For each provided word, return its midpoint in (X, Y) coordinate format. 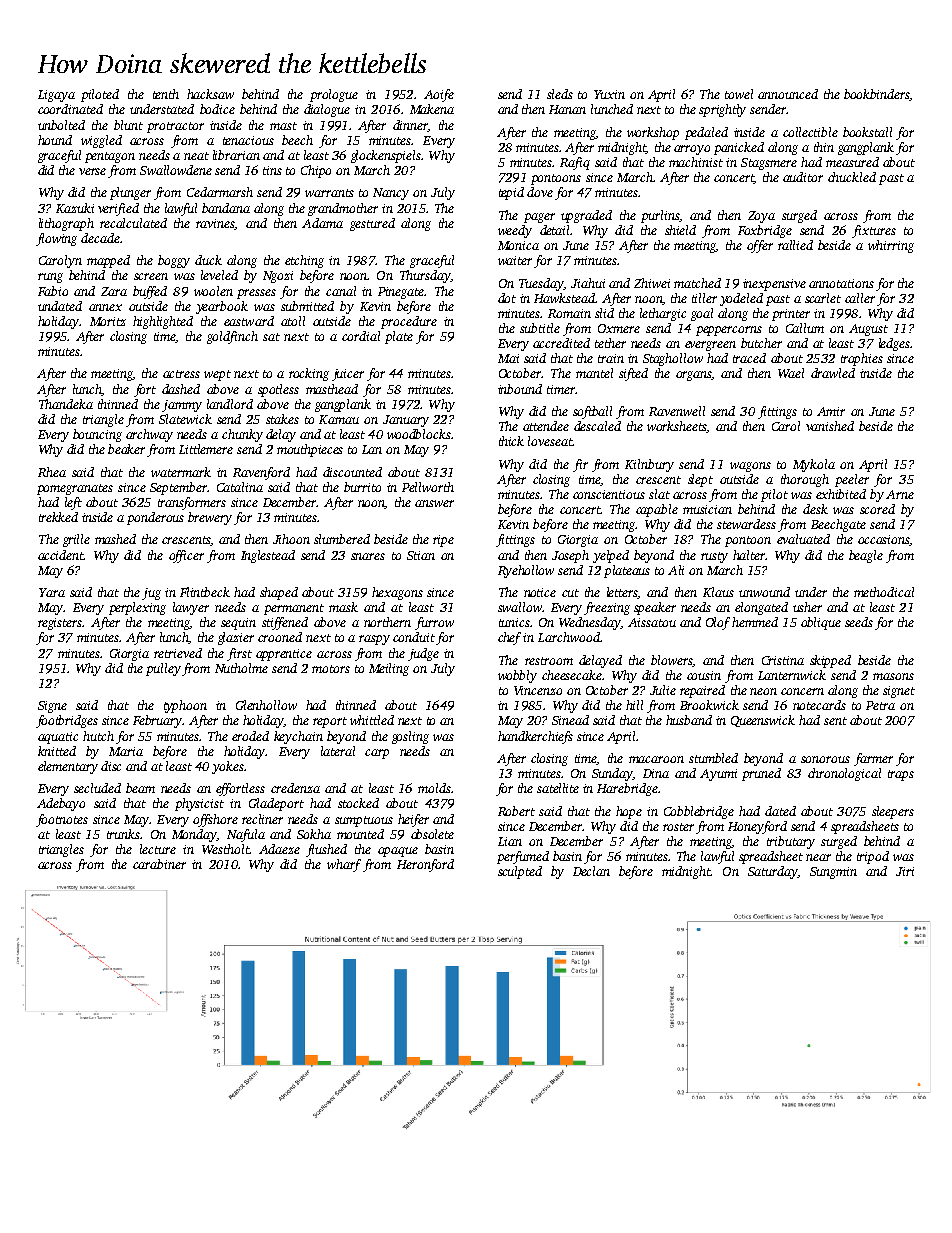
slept (700, 480)
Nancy (391, 194)
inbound (520, 389)
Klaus (718, 592)
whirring (891, 246)
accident (61, 555)
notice (540, 592)
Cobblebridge (699, 812)
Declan (591, 871)
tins (272, 170)
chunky (242, 435)
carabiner (159, 864)
